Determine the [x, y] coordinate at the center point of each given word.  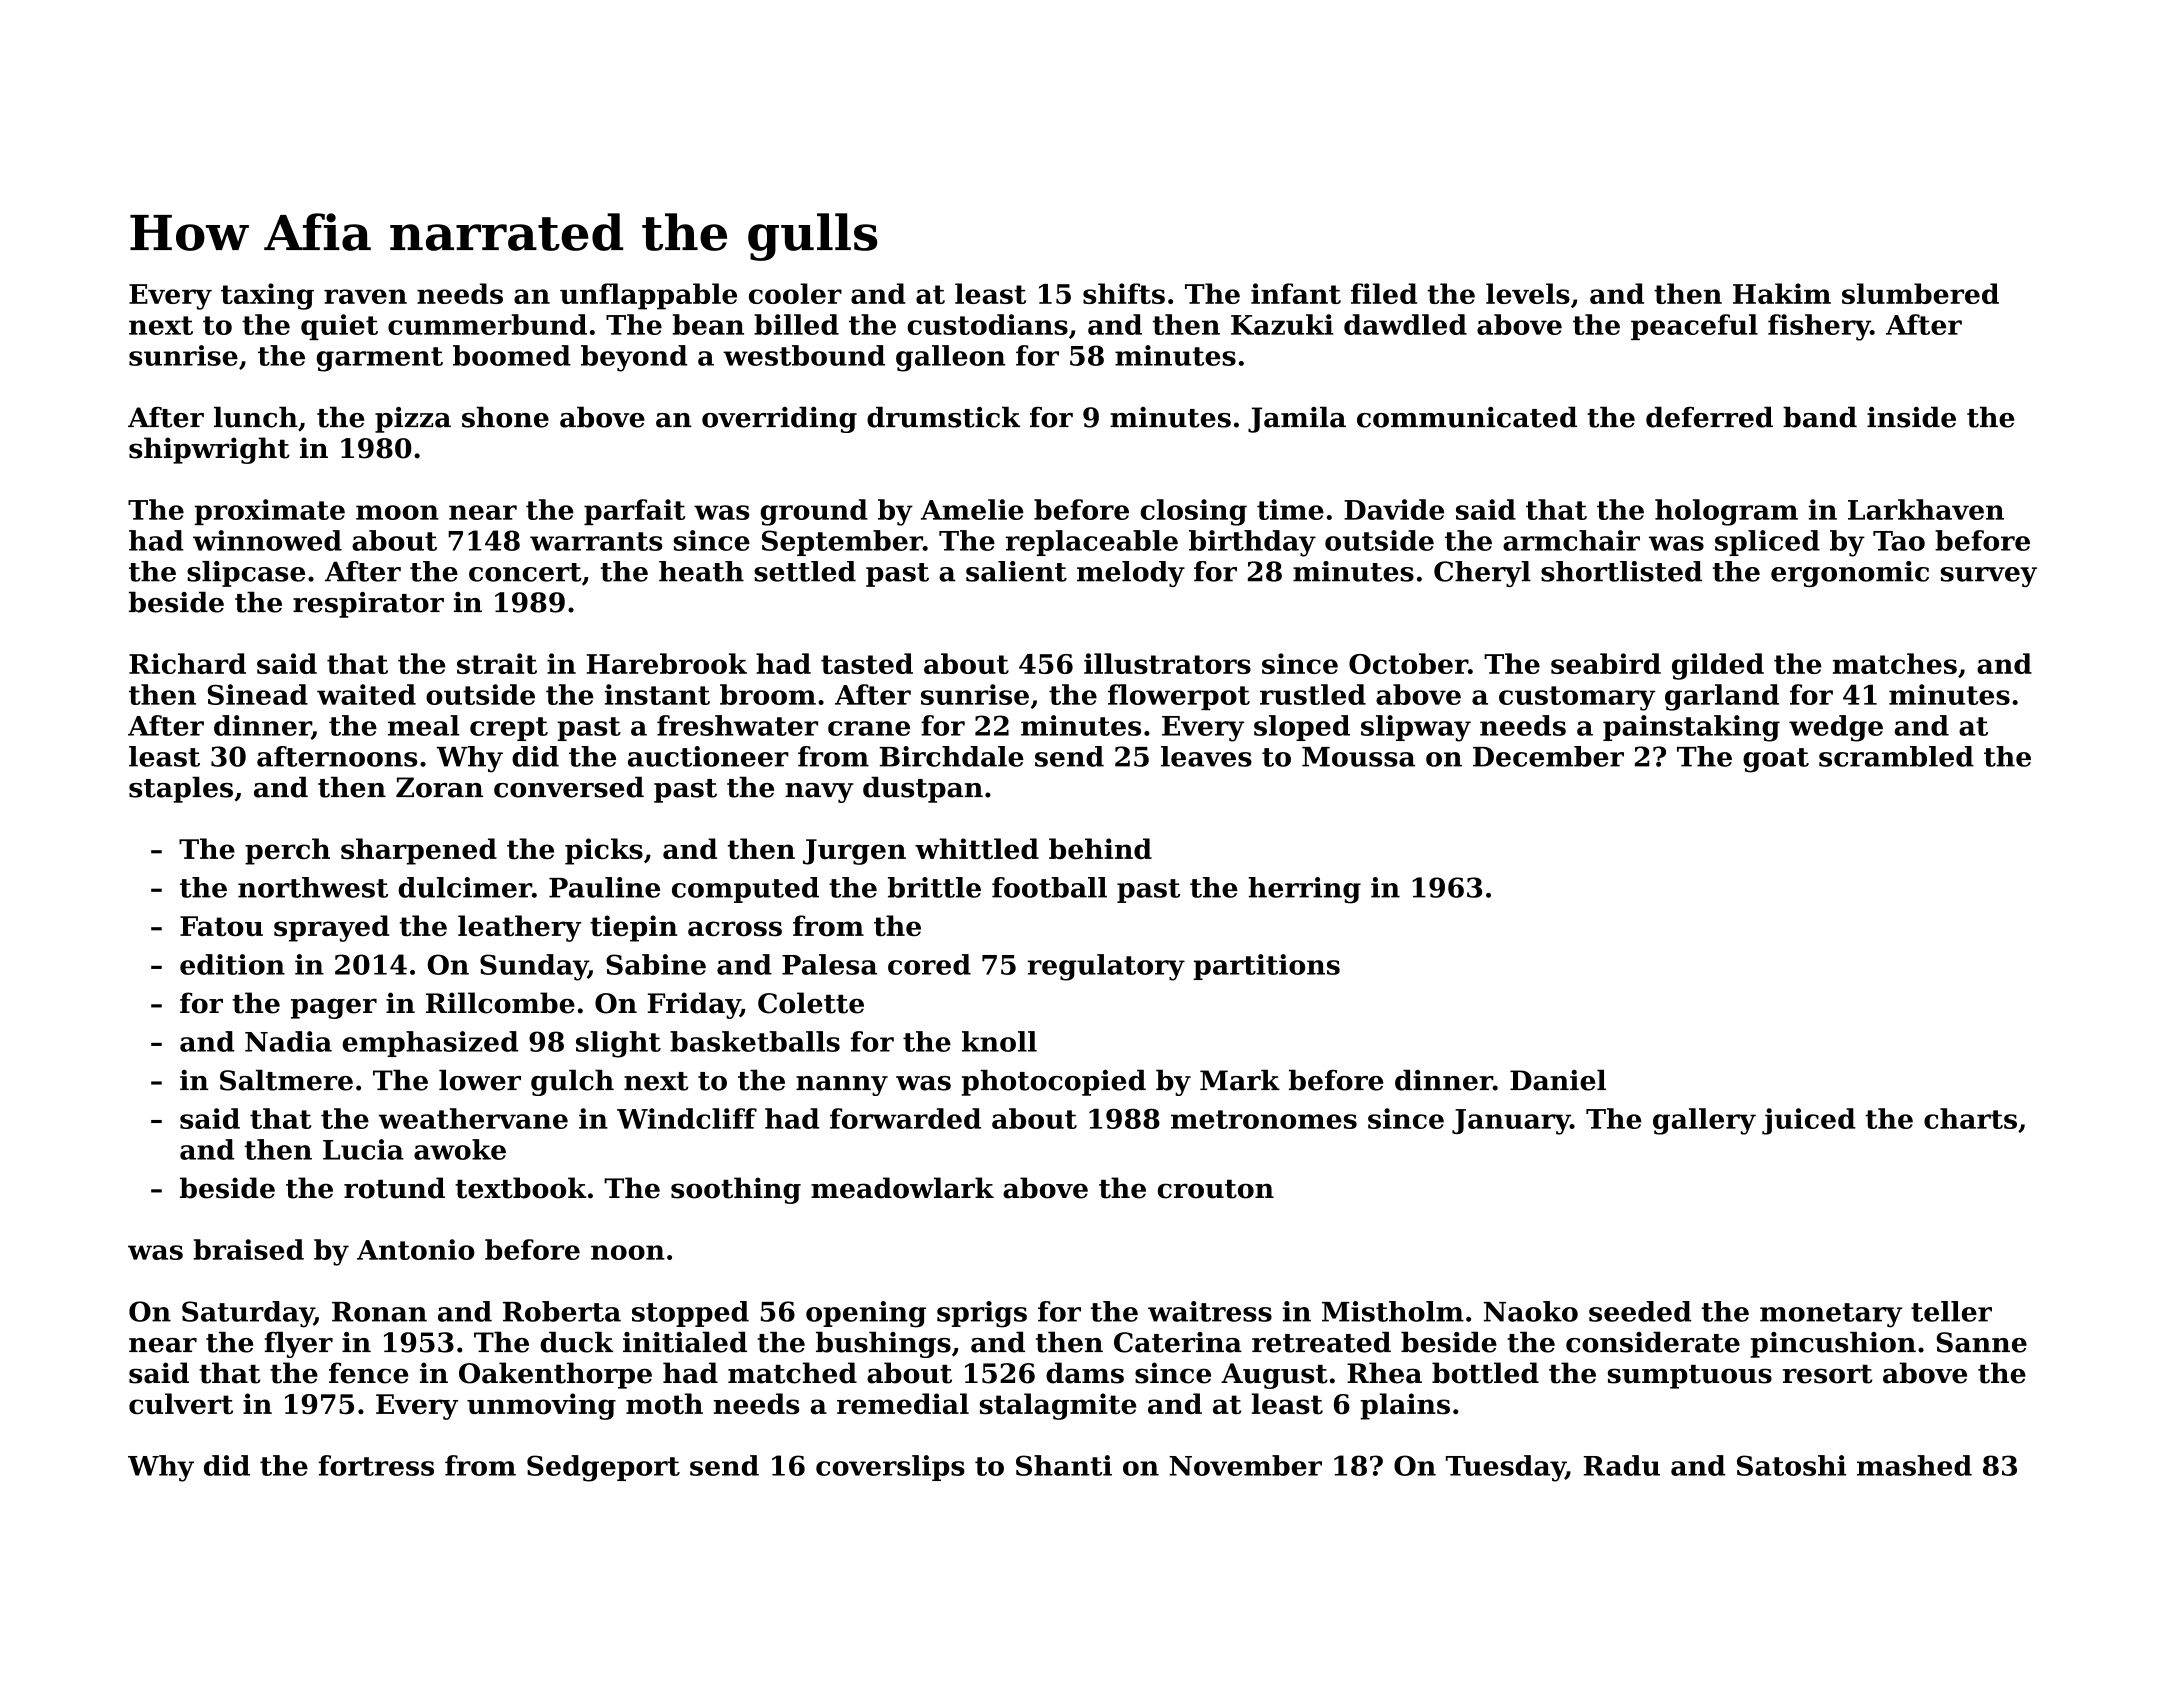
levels [1528, 293]
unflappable [648, 296]
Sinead [258, 694]
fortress [376, 1465]
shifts [1124, 293]
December [1548, 756]
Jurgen [854, 852]
